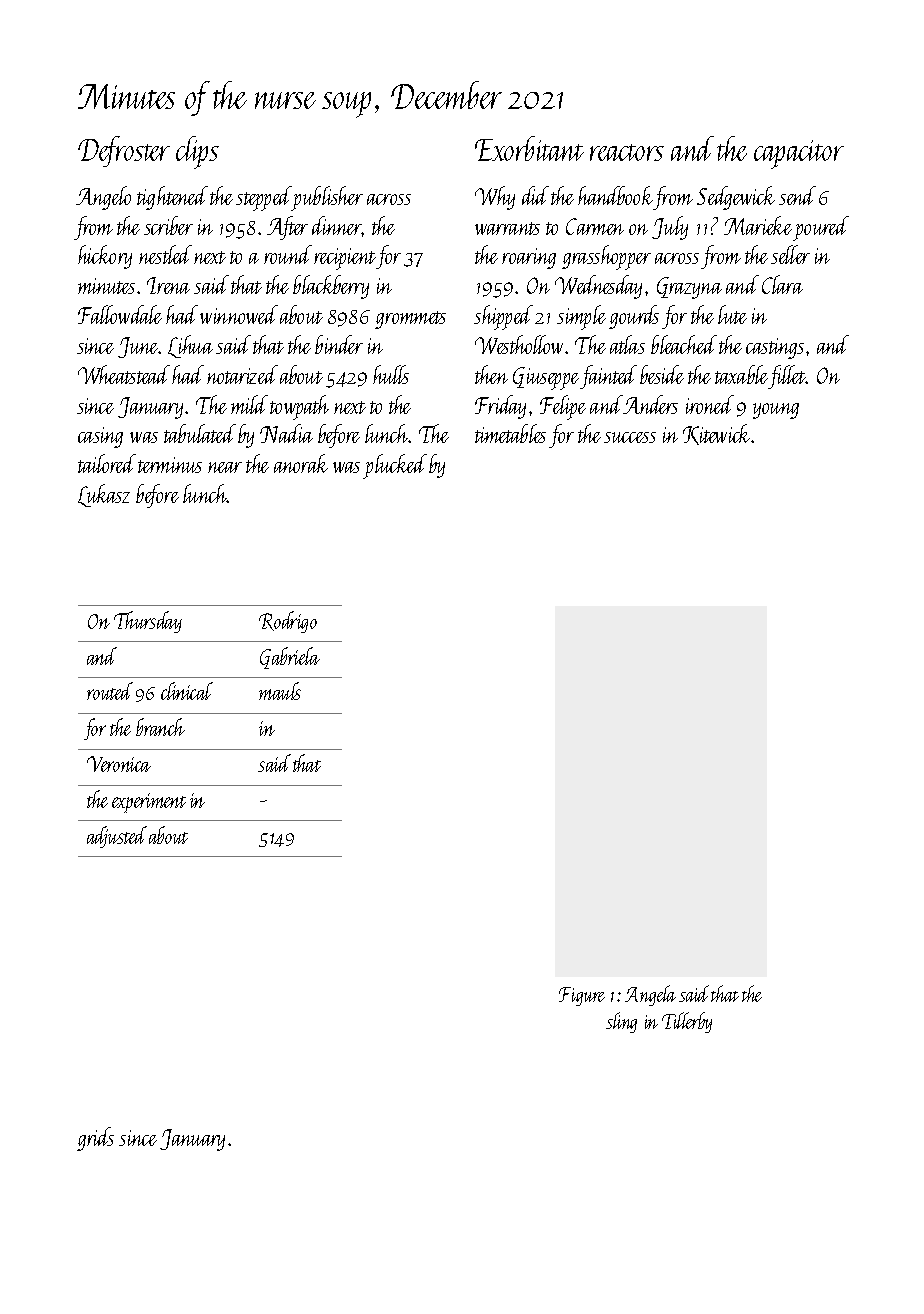 The width and height of the document is (924, 1314). Describe the element at coordinates (168, 285) in the document. I see `Irena` at that location.
